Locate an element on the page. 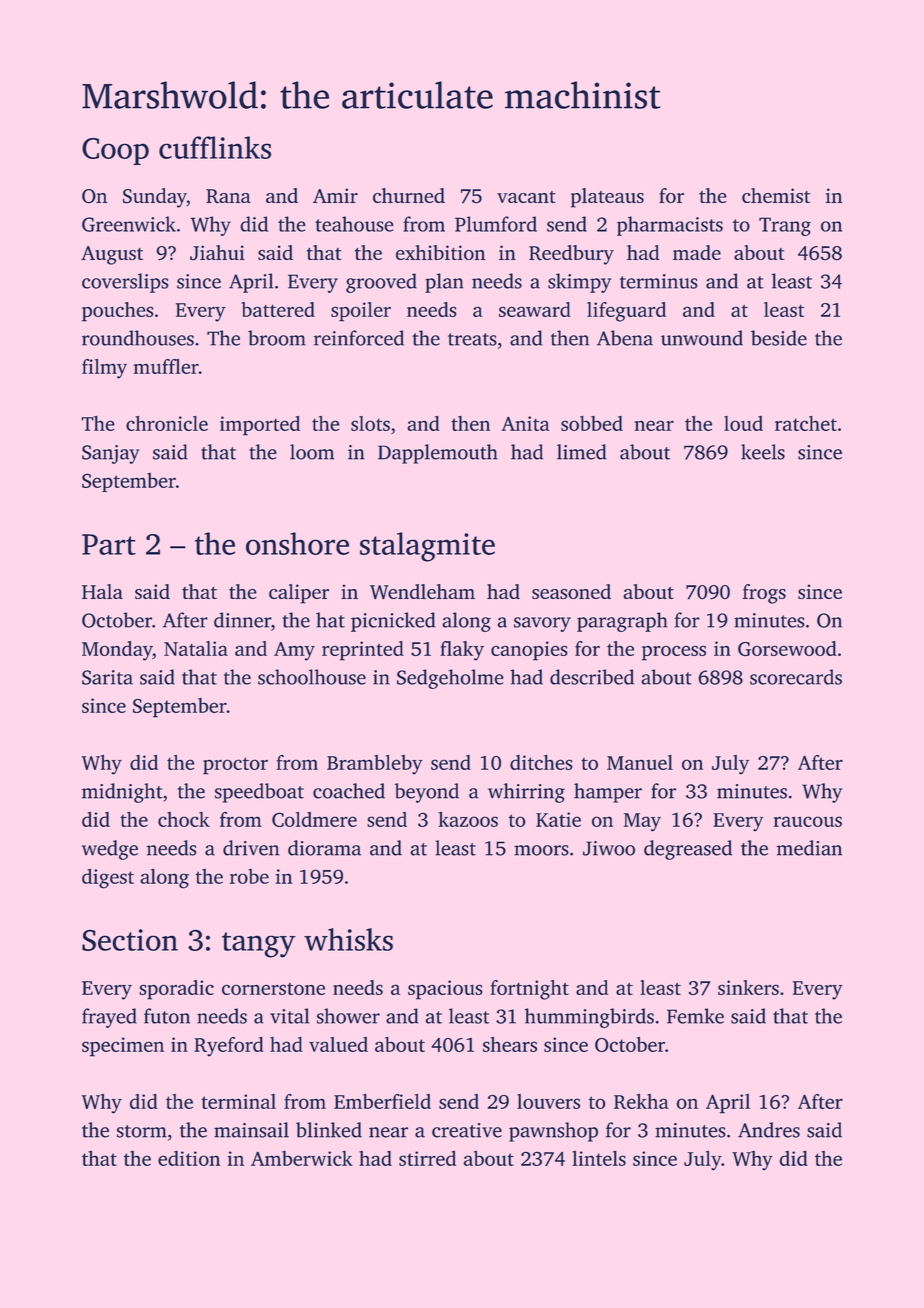 This page has height=1308, width=924. onshore is located at coordinates (297, 543).
